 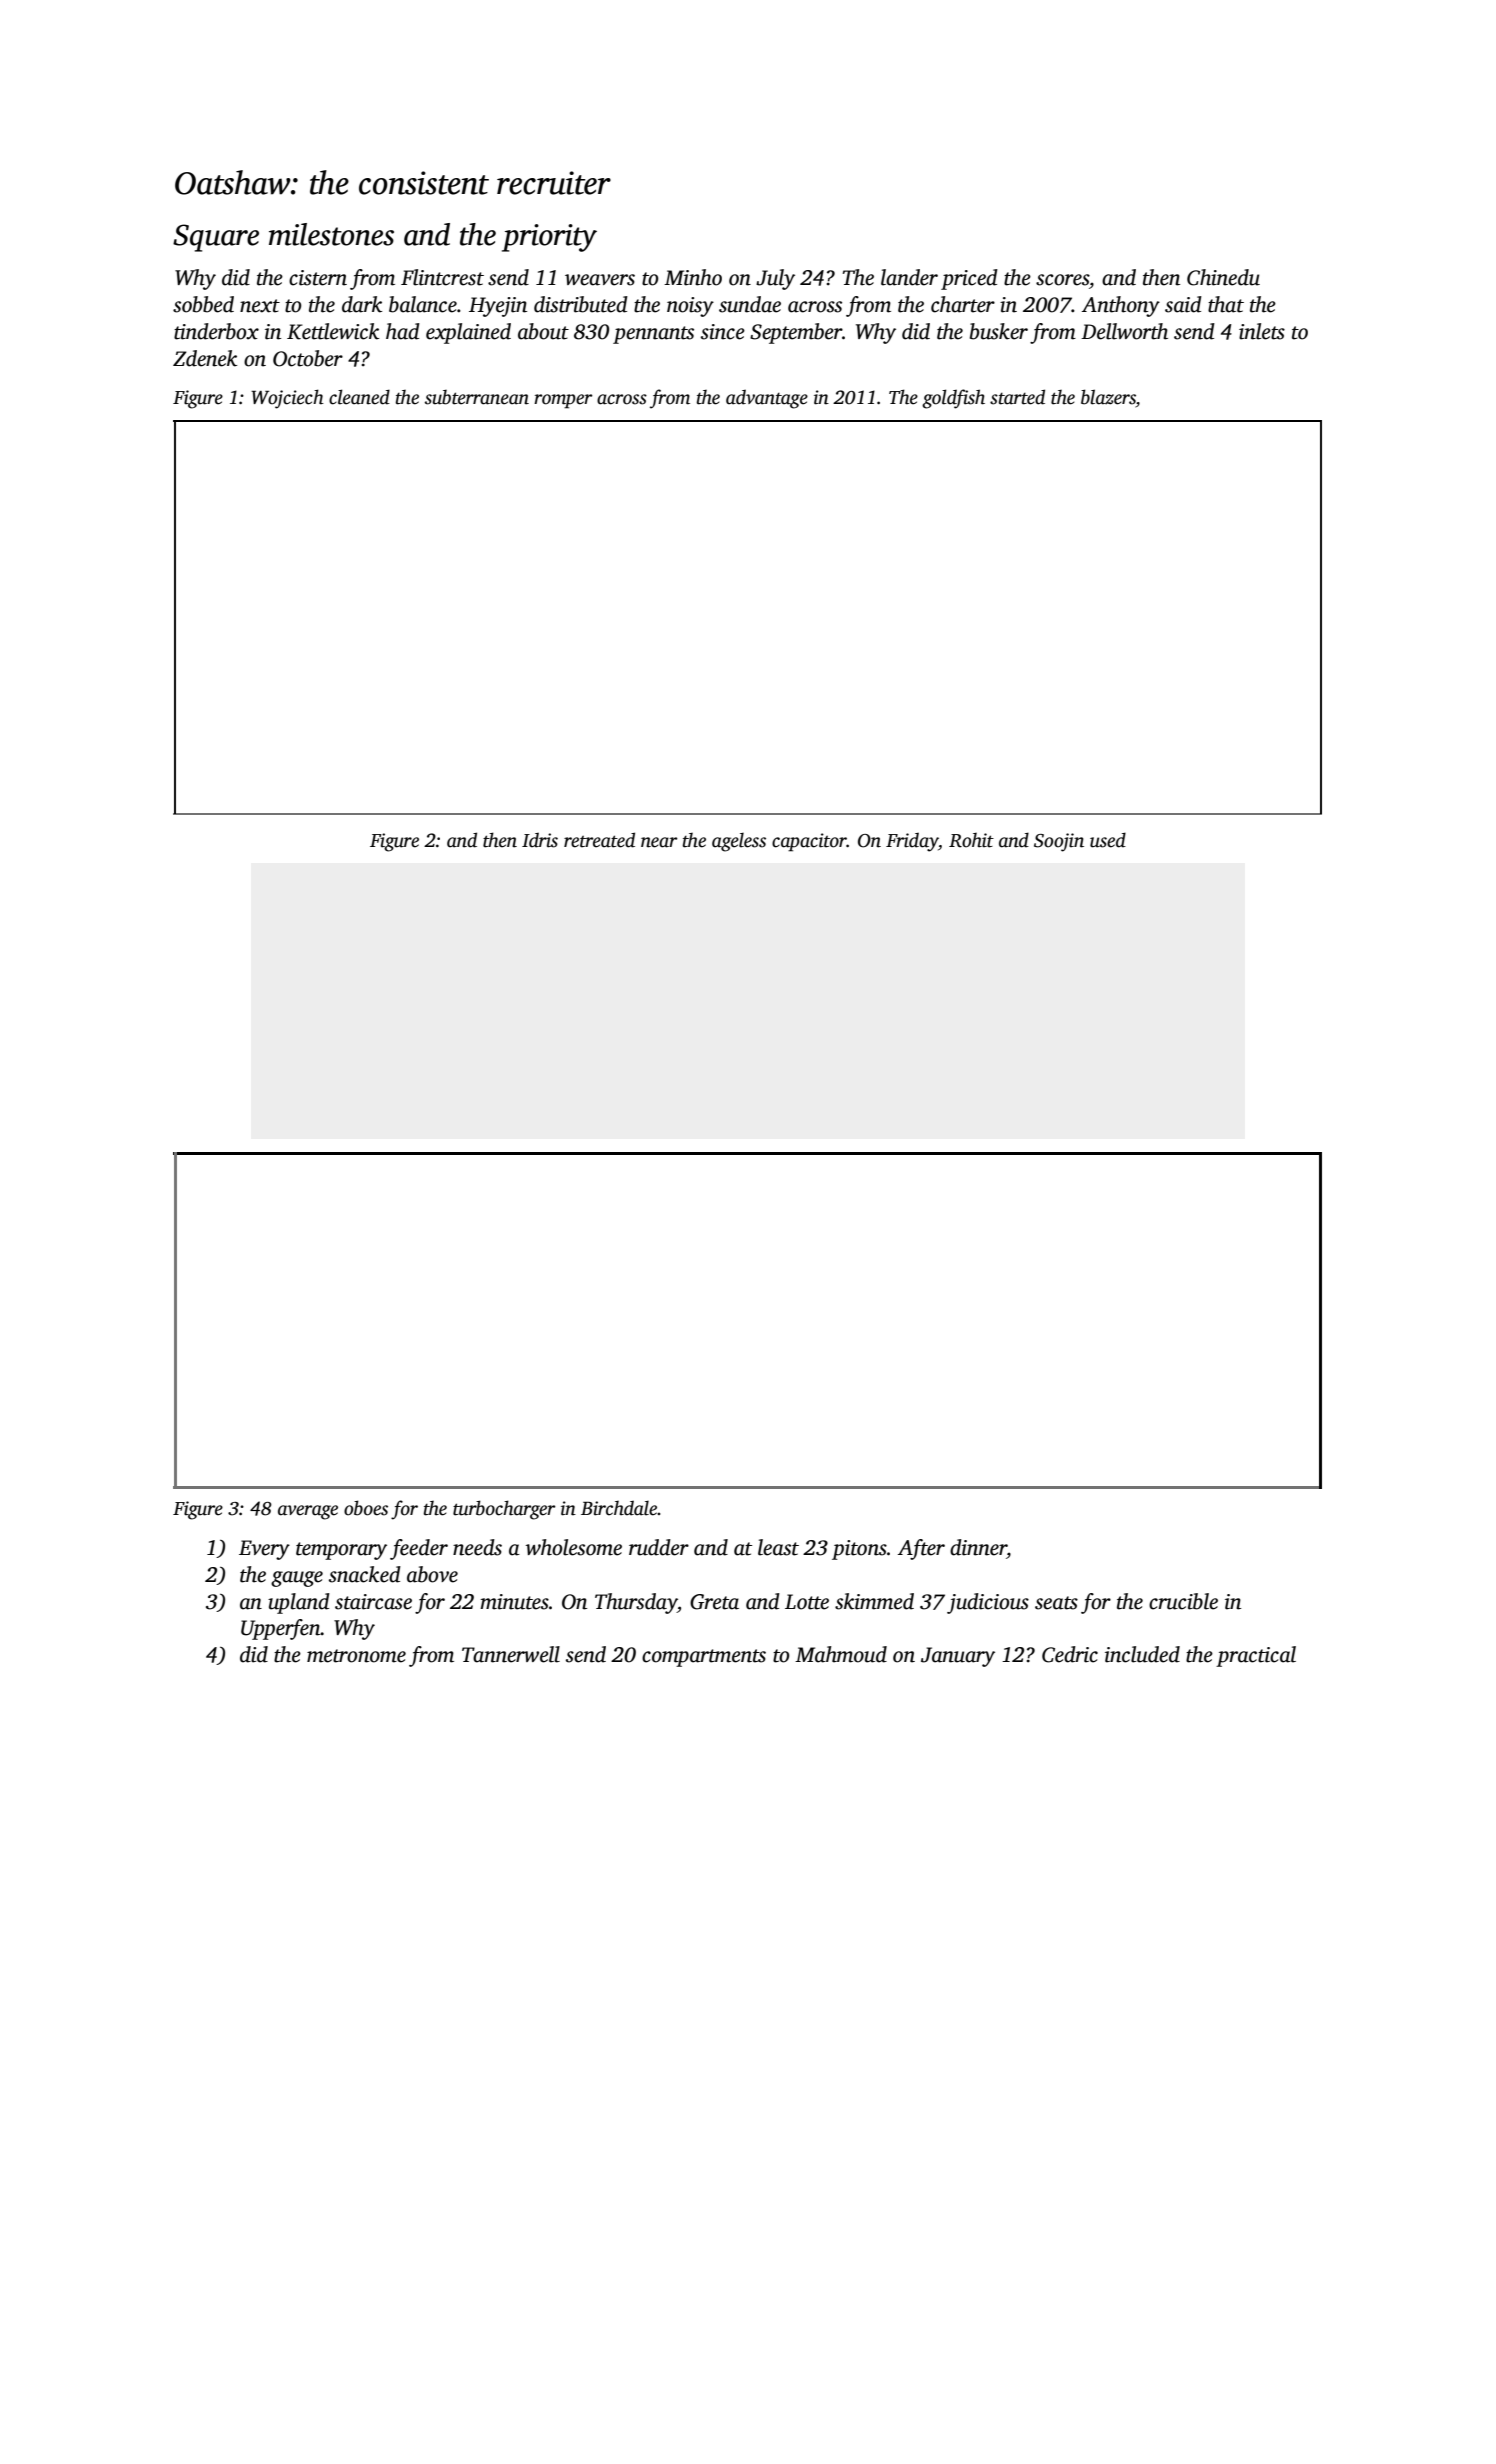 I want to click on cleaned, so click(x=359, y=397).
